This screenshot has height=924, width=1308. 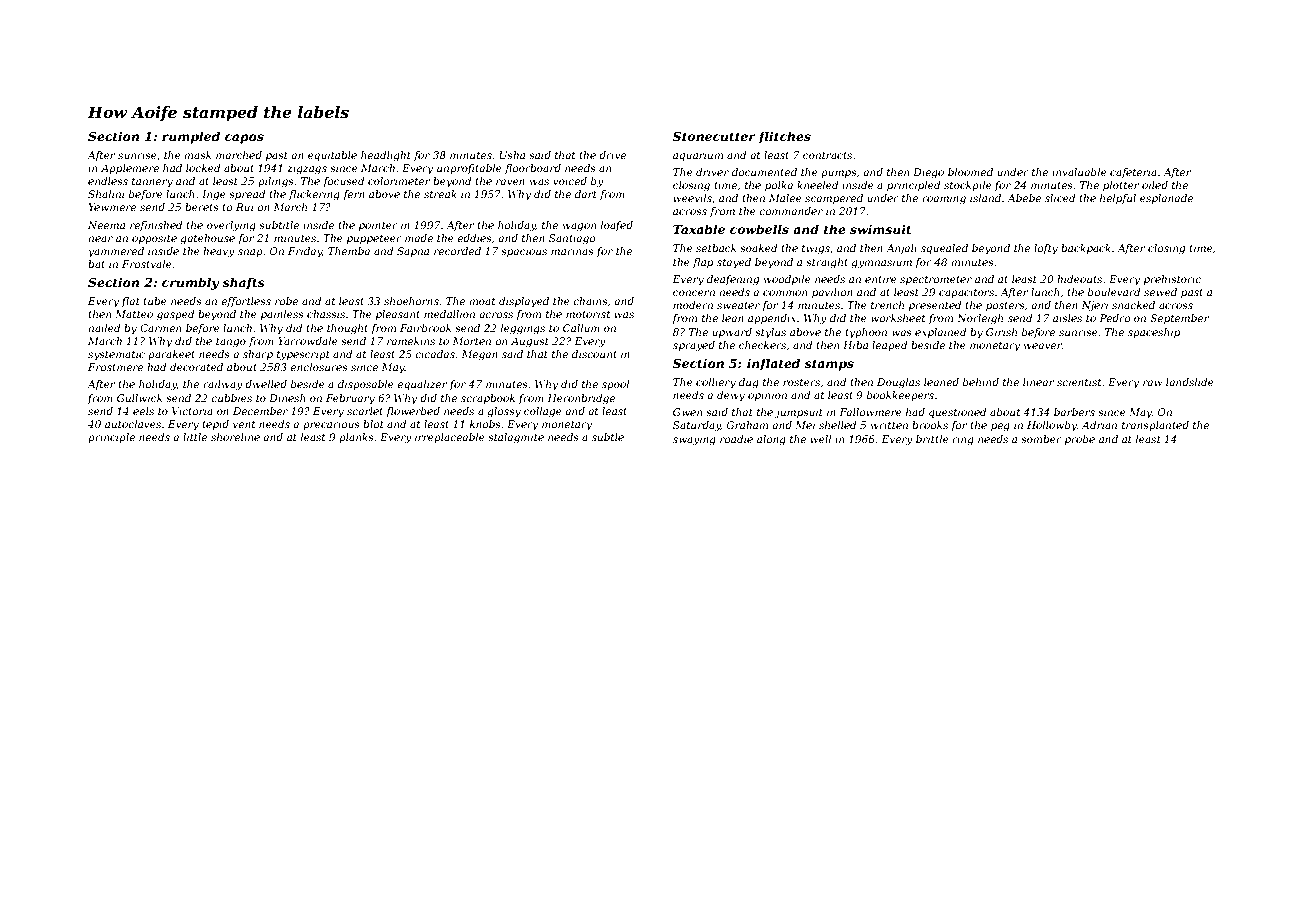 What do you see at coordinates (714, 136) in the screenshot?
I see `Stonecutter` at bounding box center [714, 136].
